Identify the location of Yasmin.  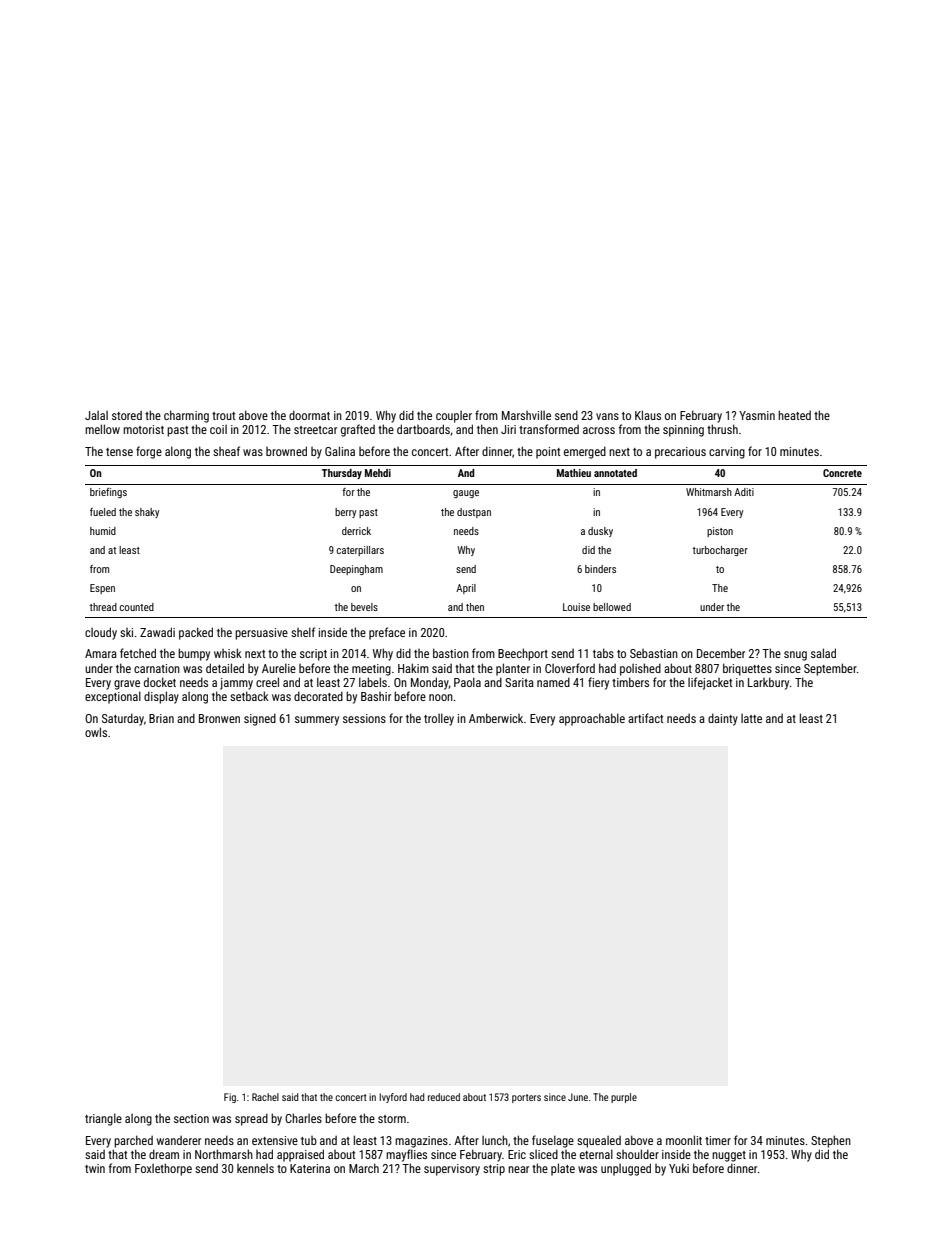
(757, 415).
